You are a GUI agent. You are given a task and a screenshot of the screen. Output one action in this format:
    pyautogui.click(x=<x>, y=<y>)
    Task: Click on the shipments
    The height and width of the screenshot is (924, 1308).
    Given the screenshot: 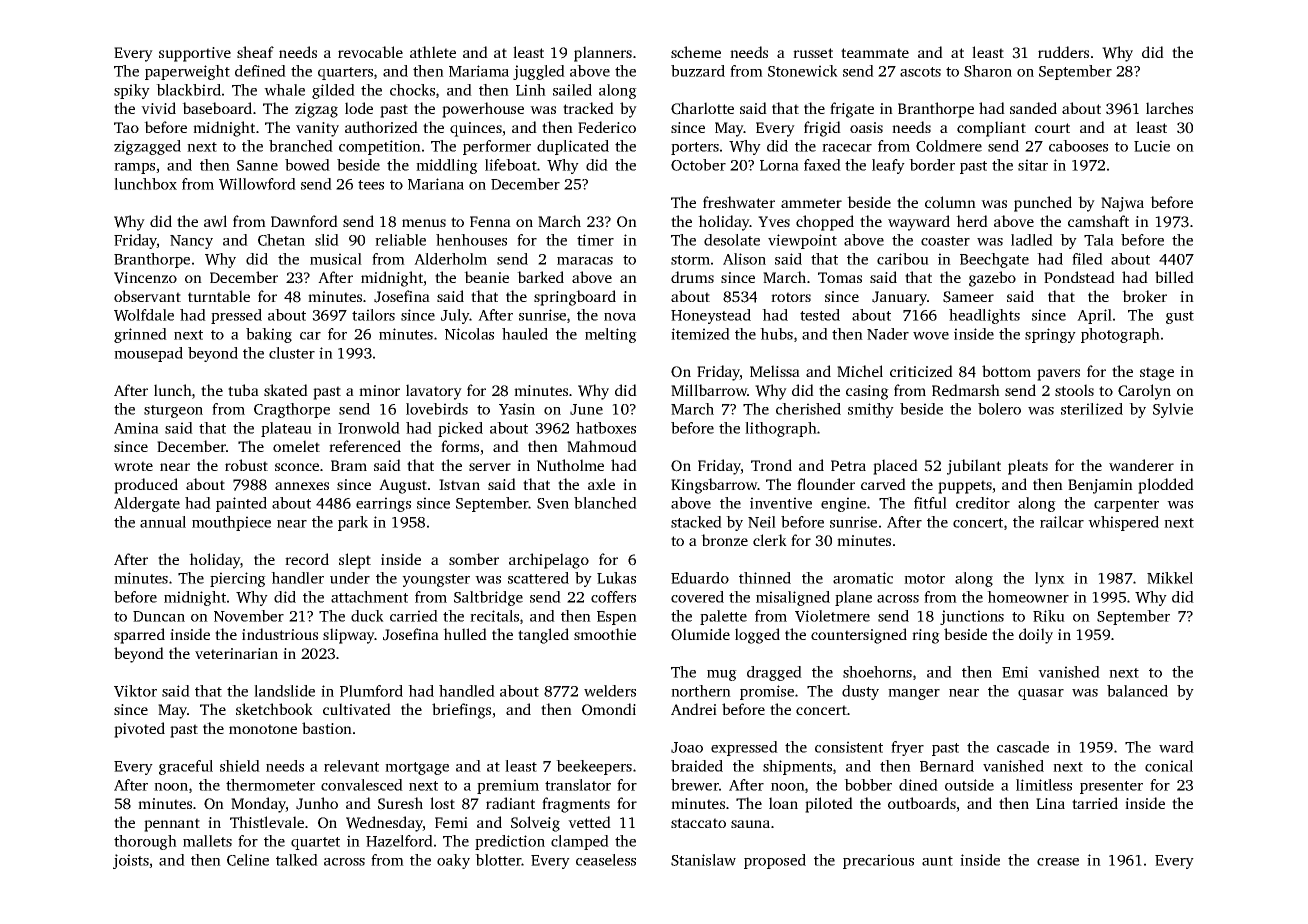 What is the action you would take?
    pyautogui.click(x=797, y=767)
